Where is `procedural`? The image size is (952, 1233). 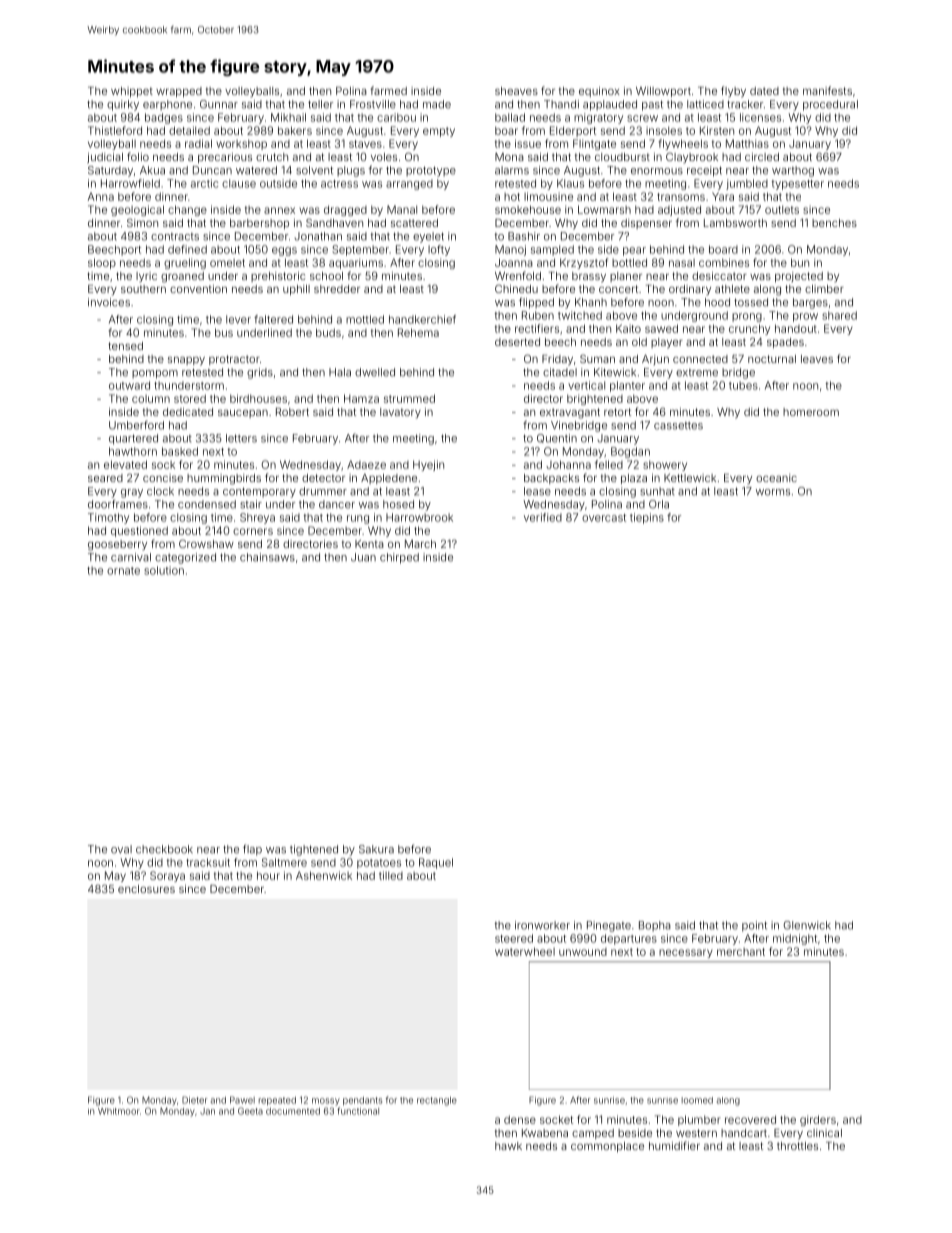
procedural is located at coordinates (830, 105).
